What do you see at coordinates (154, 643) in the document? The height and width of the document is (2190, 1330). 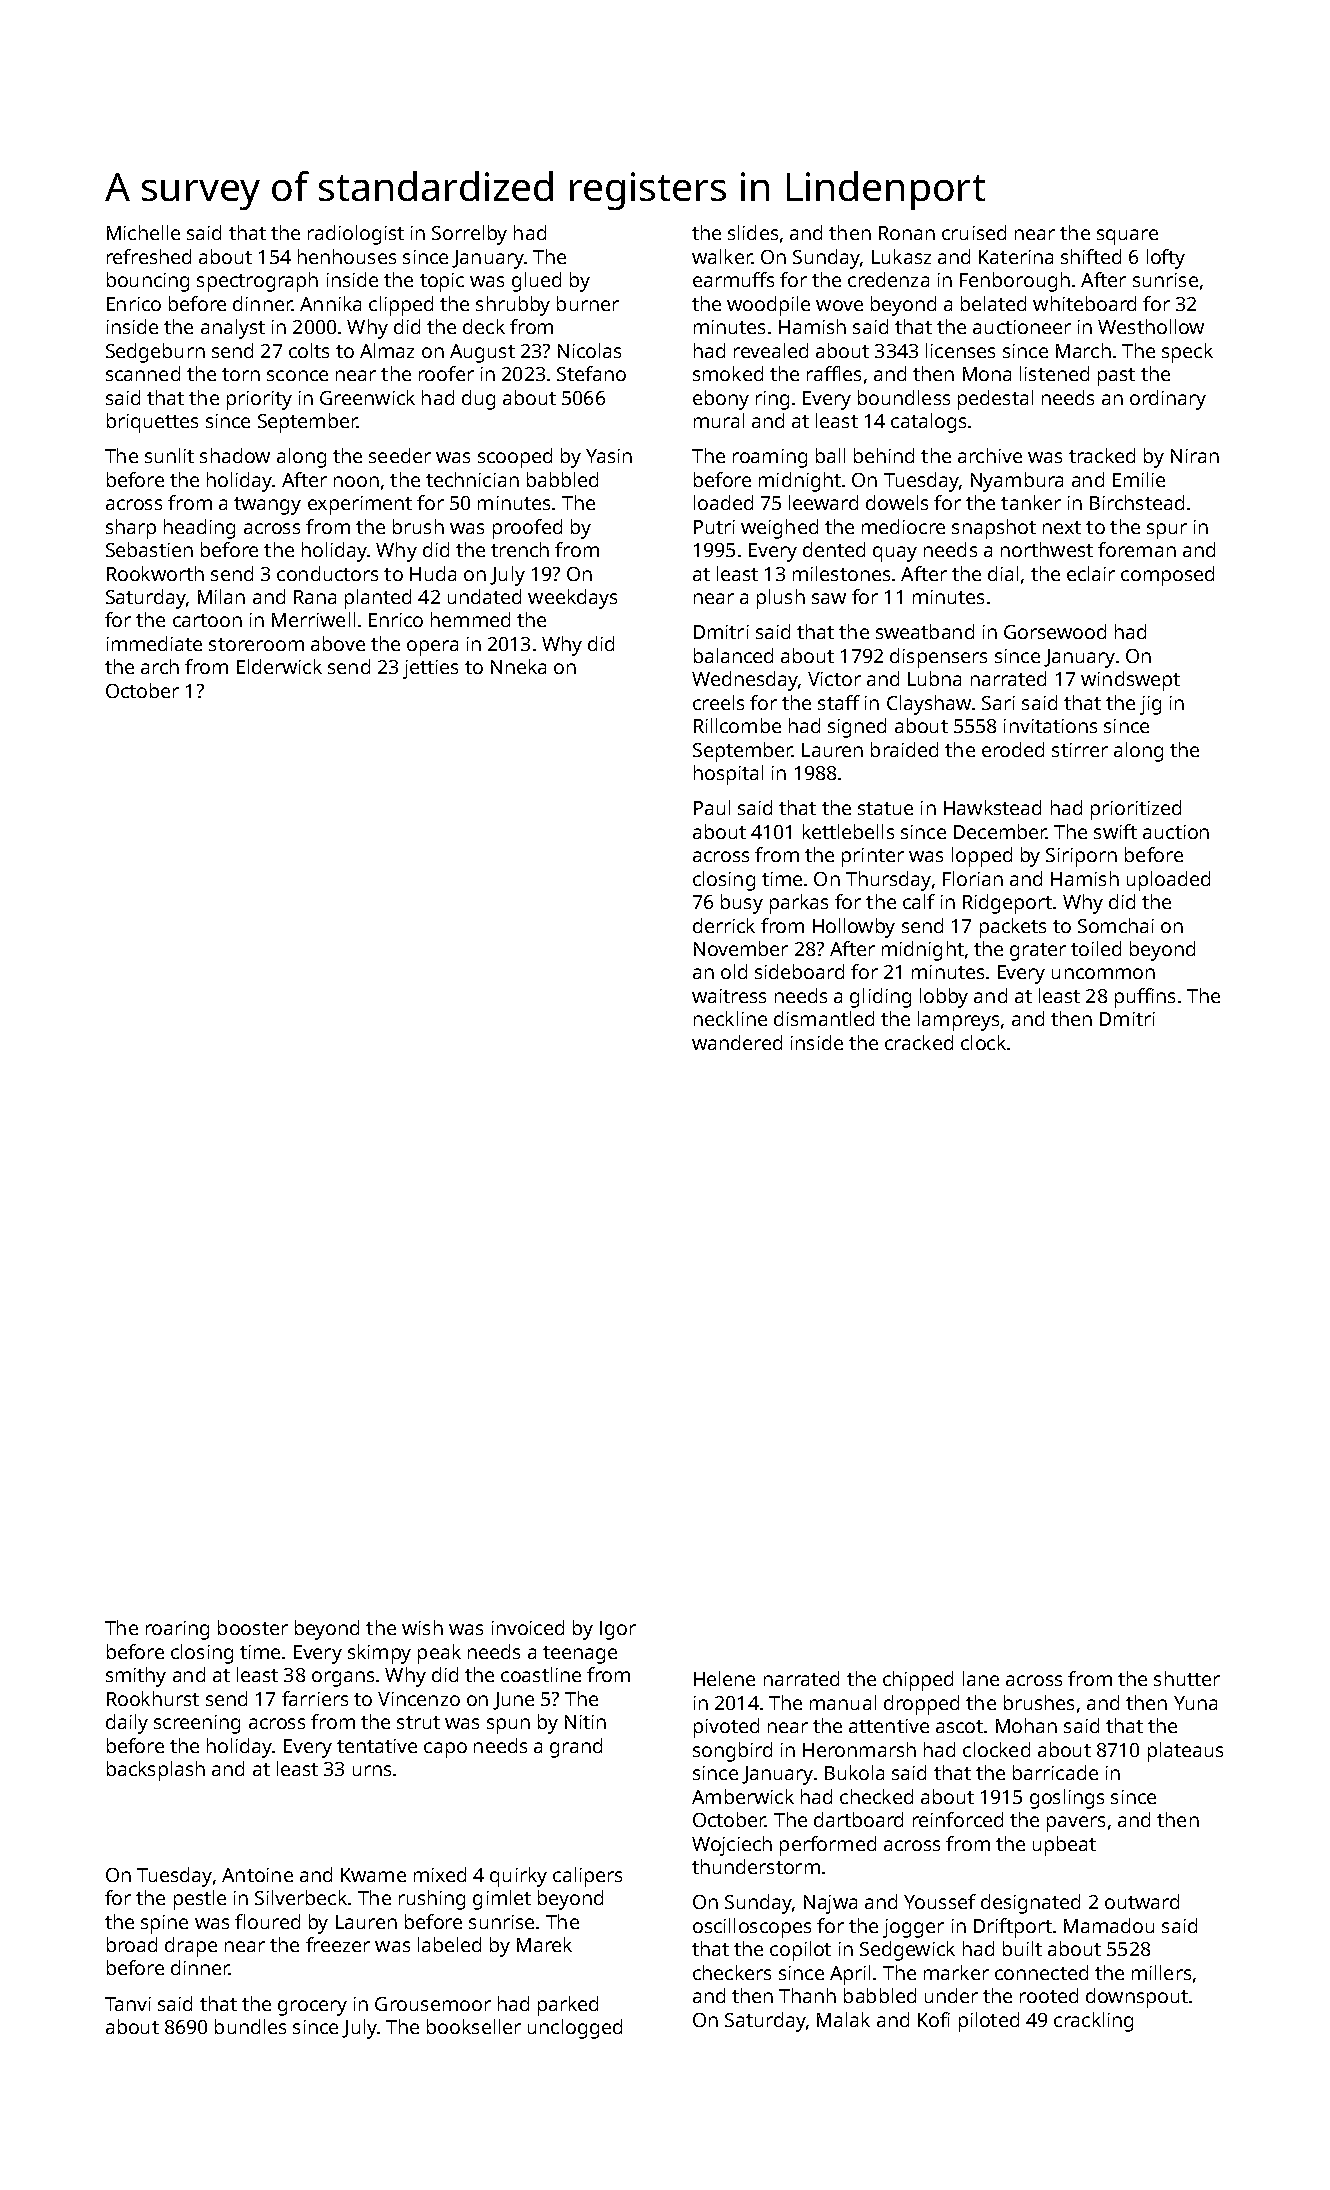 I see `immediate` at bounding box center [154, 643].
